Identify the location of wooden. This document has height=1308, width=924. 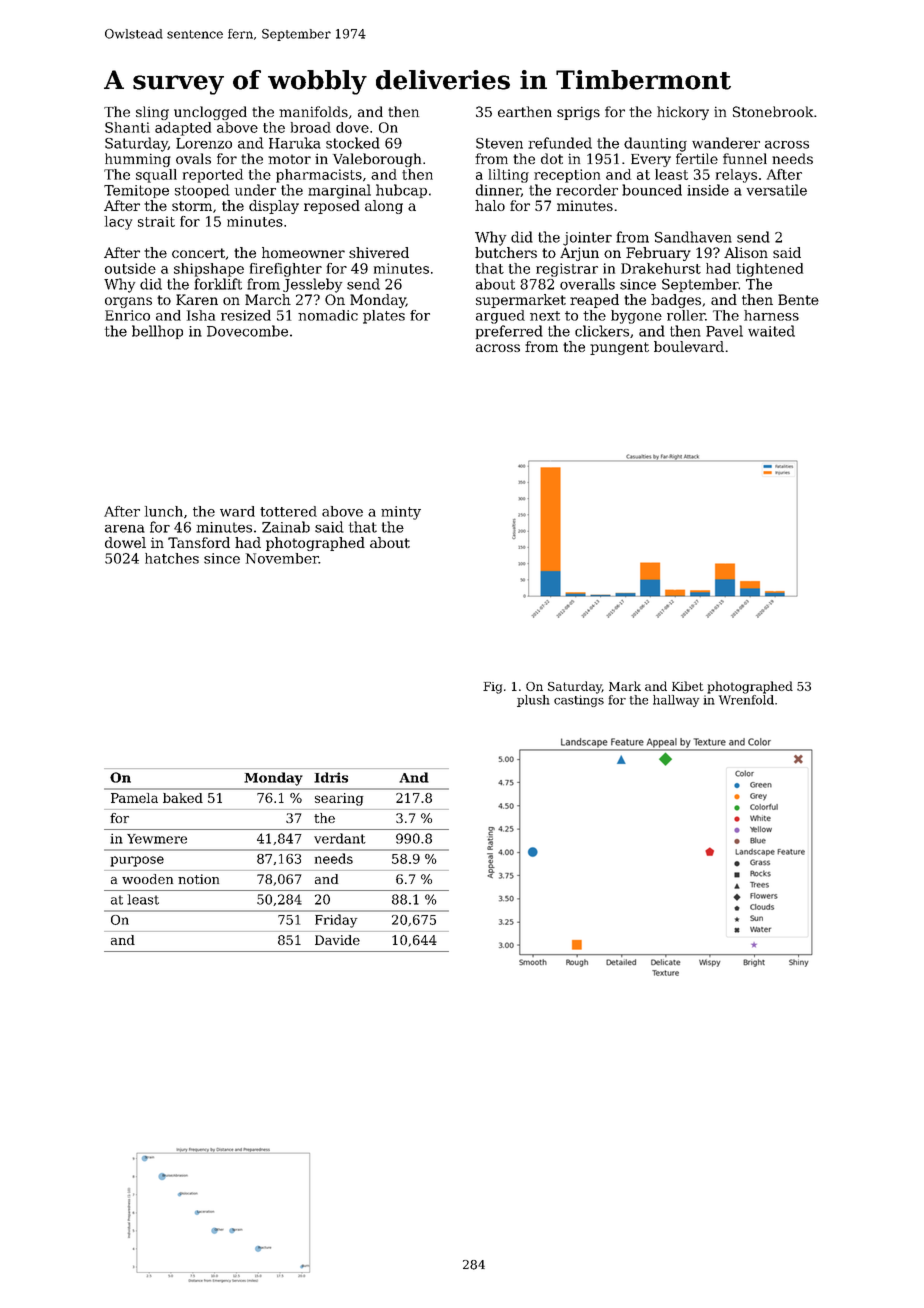
(147, 879).
